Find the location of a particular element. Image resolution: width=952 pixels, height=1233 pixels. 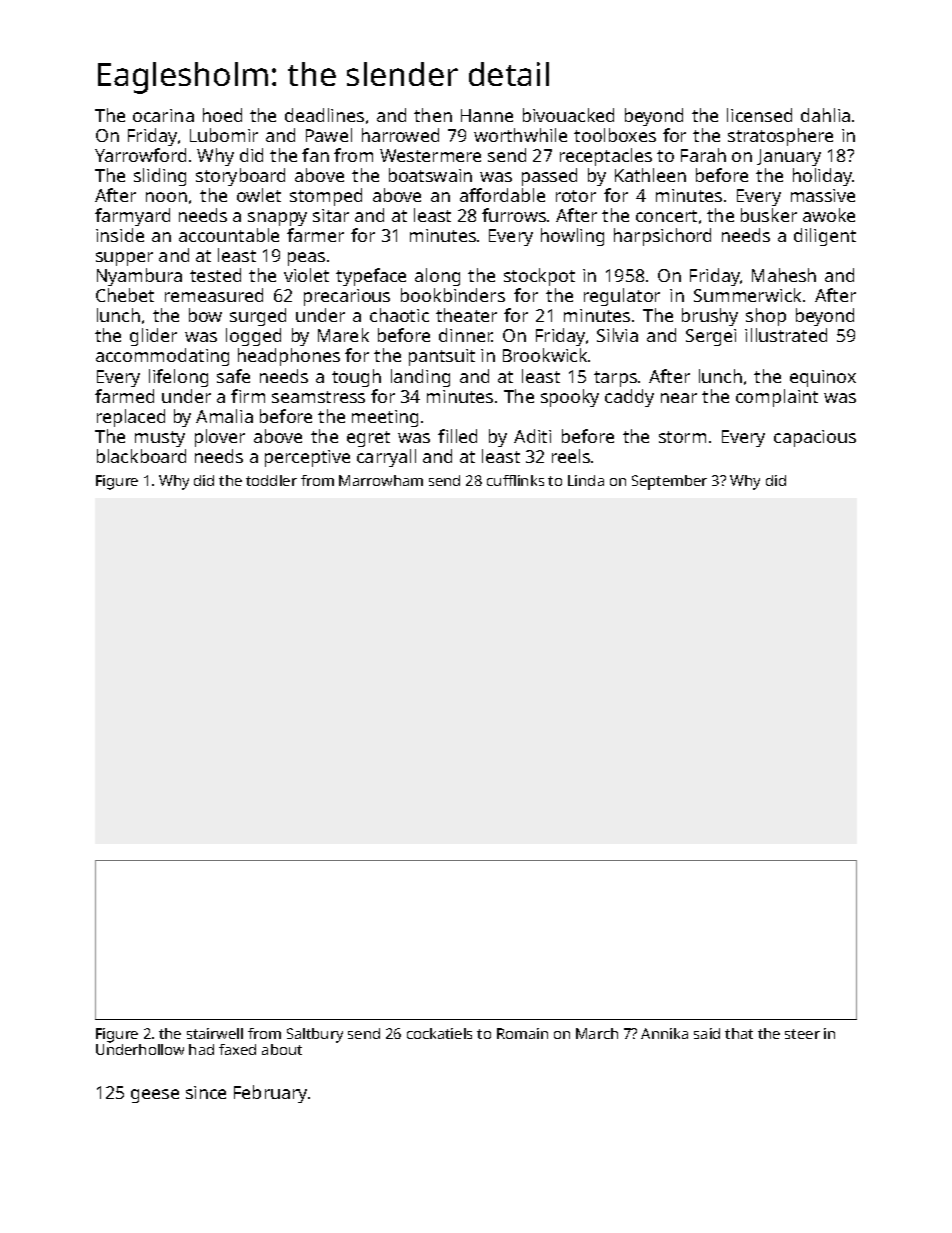

stairwell is located at coordinates (215, 1033).
